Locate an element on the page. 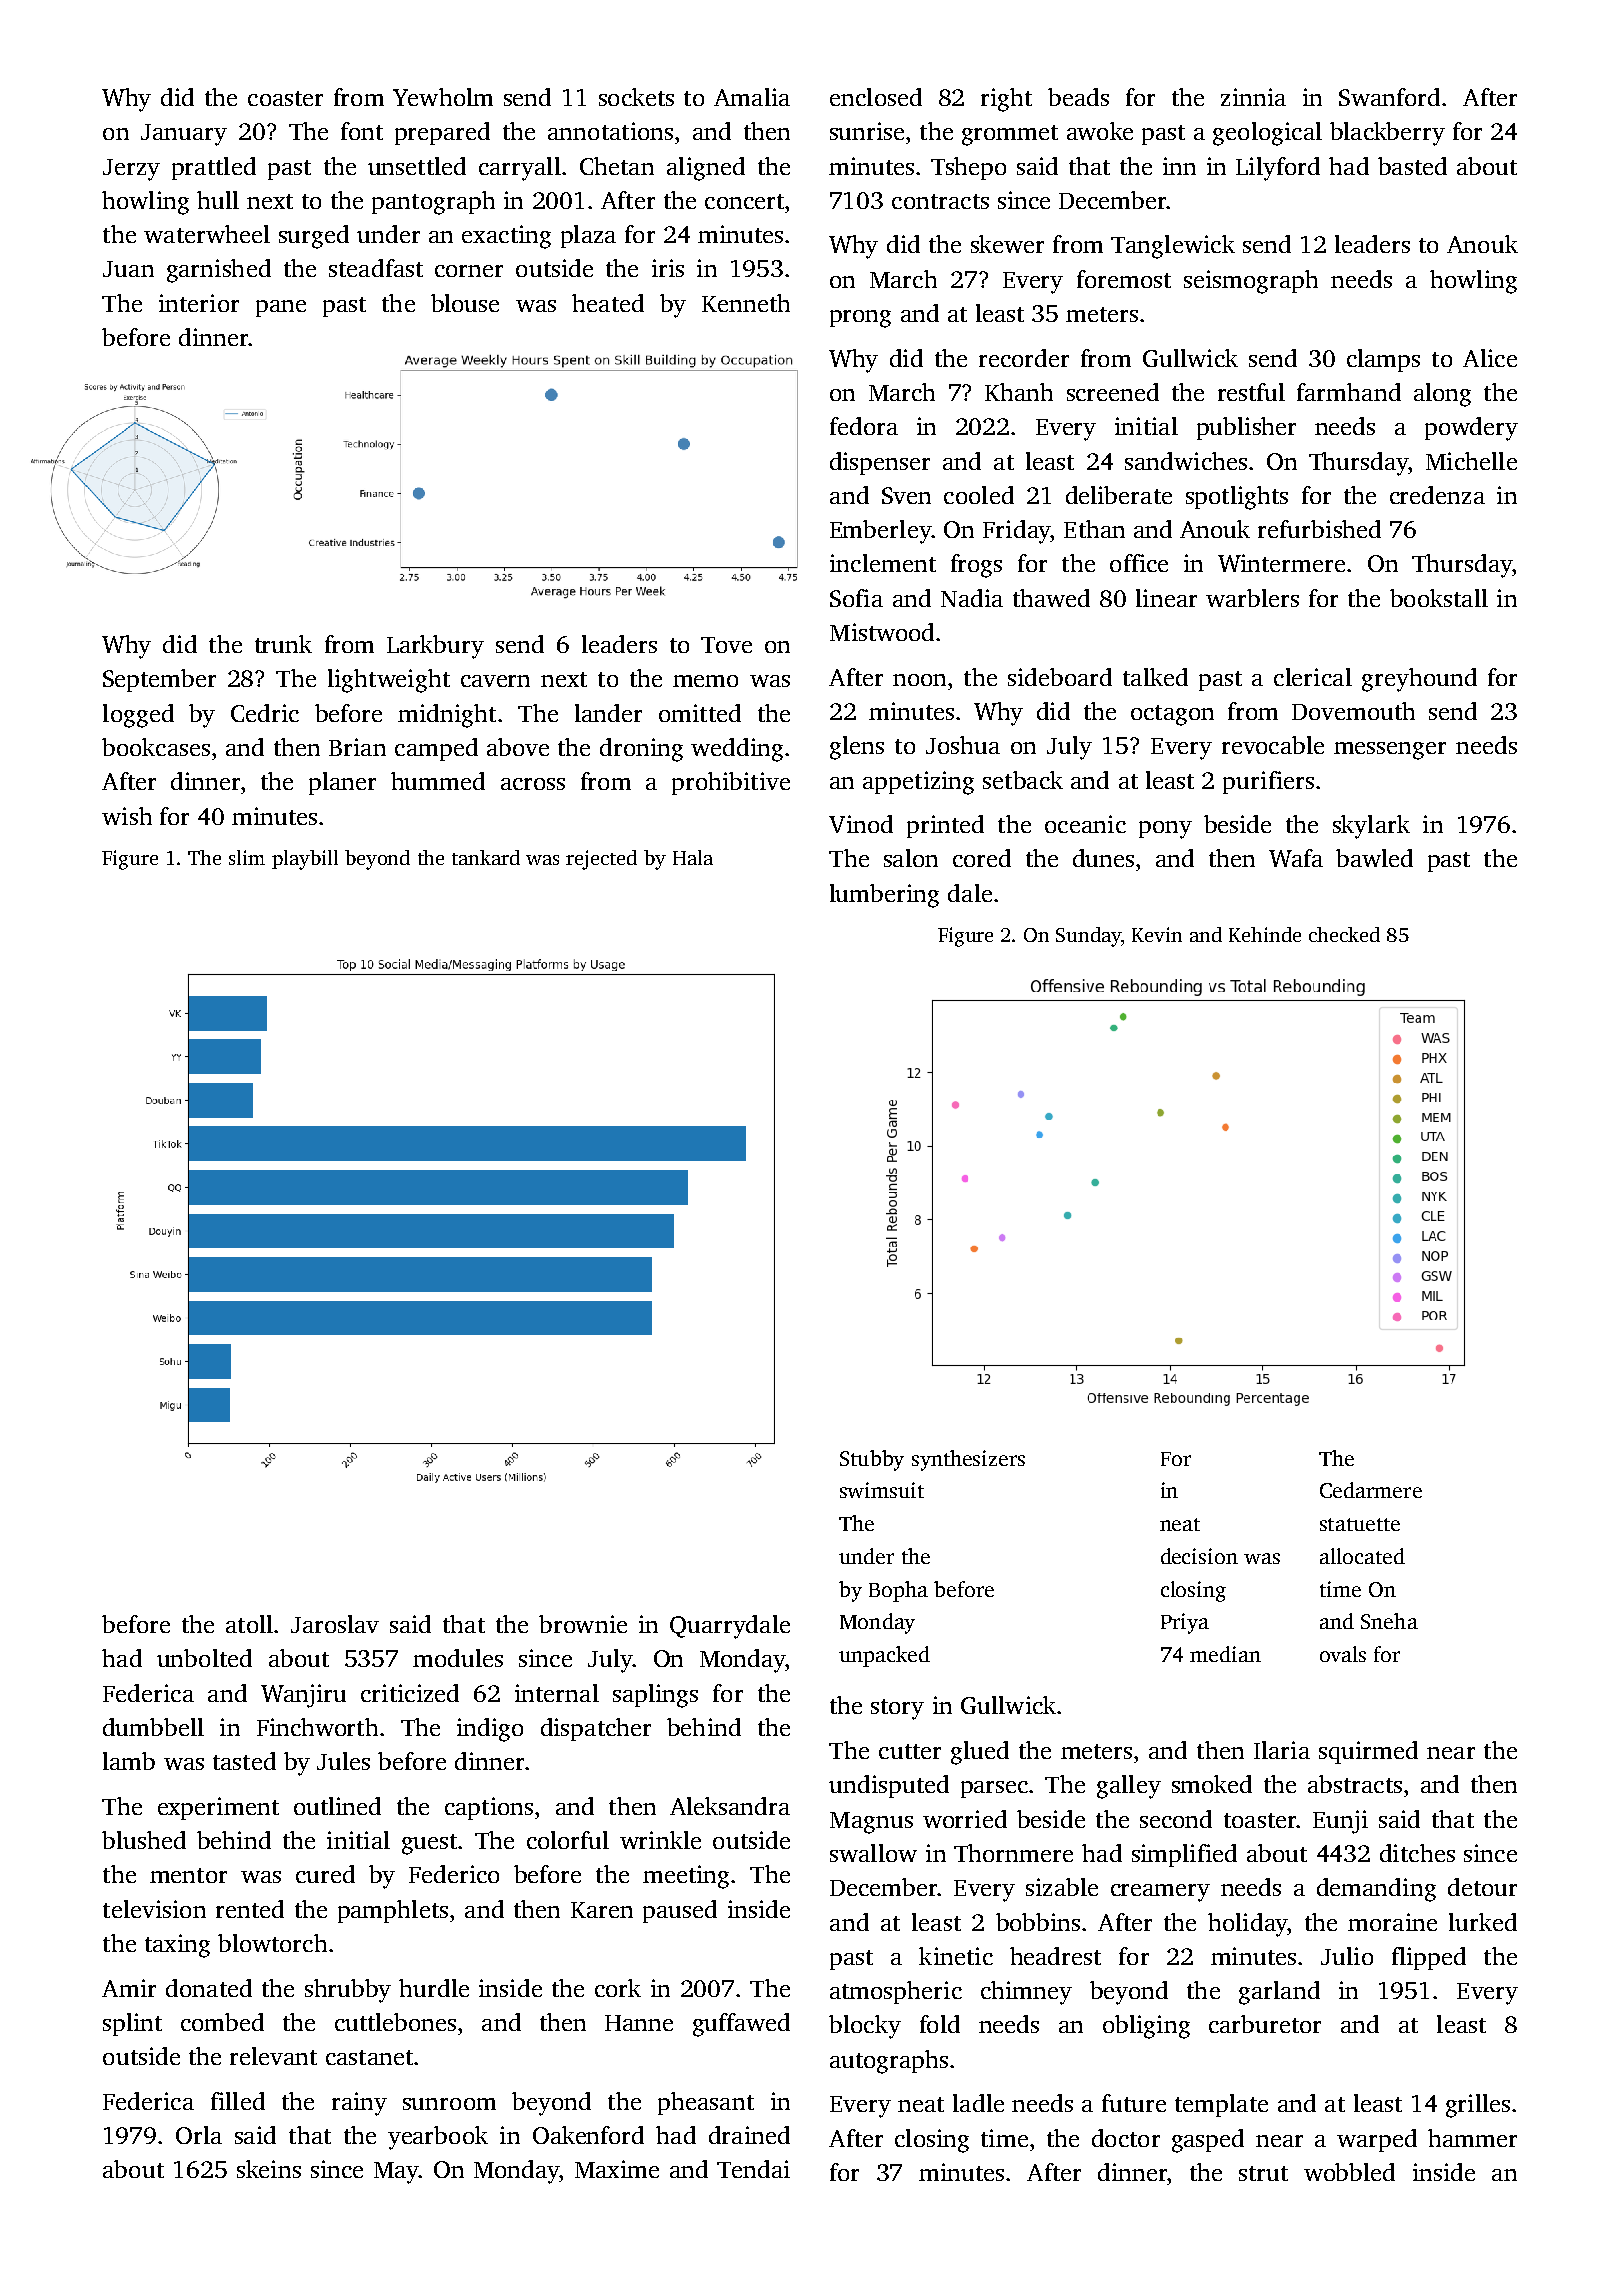 The image size is (1620, 2292). Tove is located at coordinates (726, 645).
